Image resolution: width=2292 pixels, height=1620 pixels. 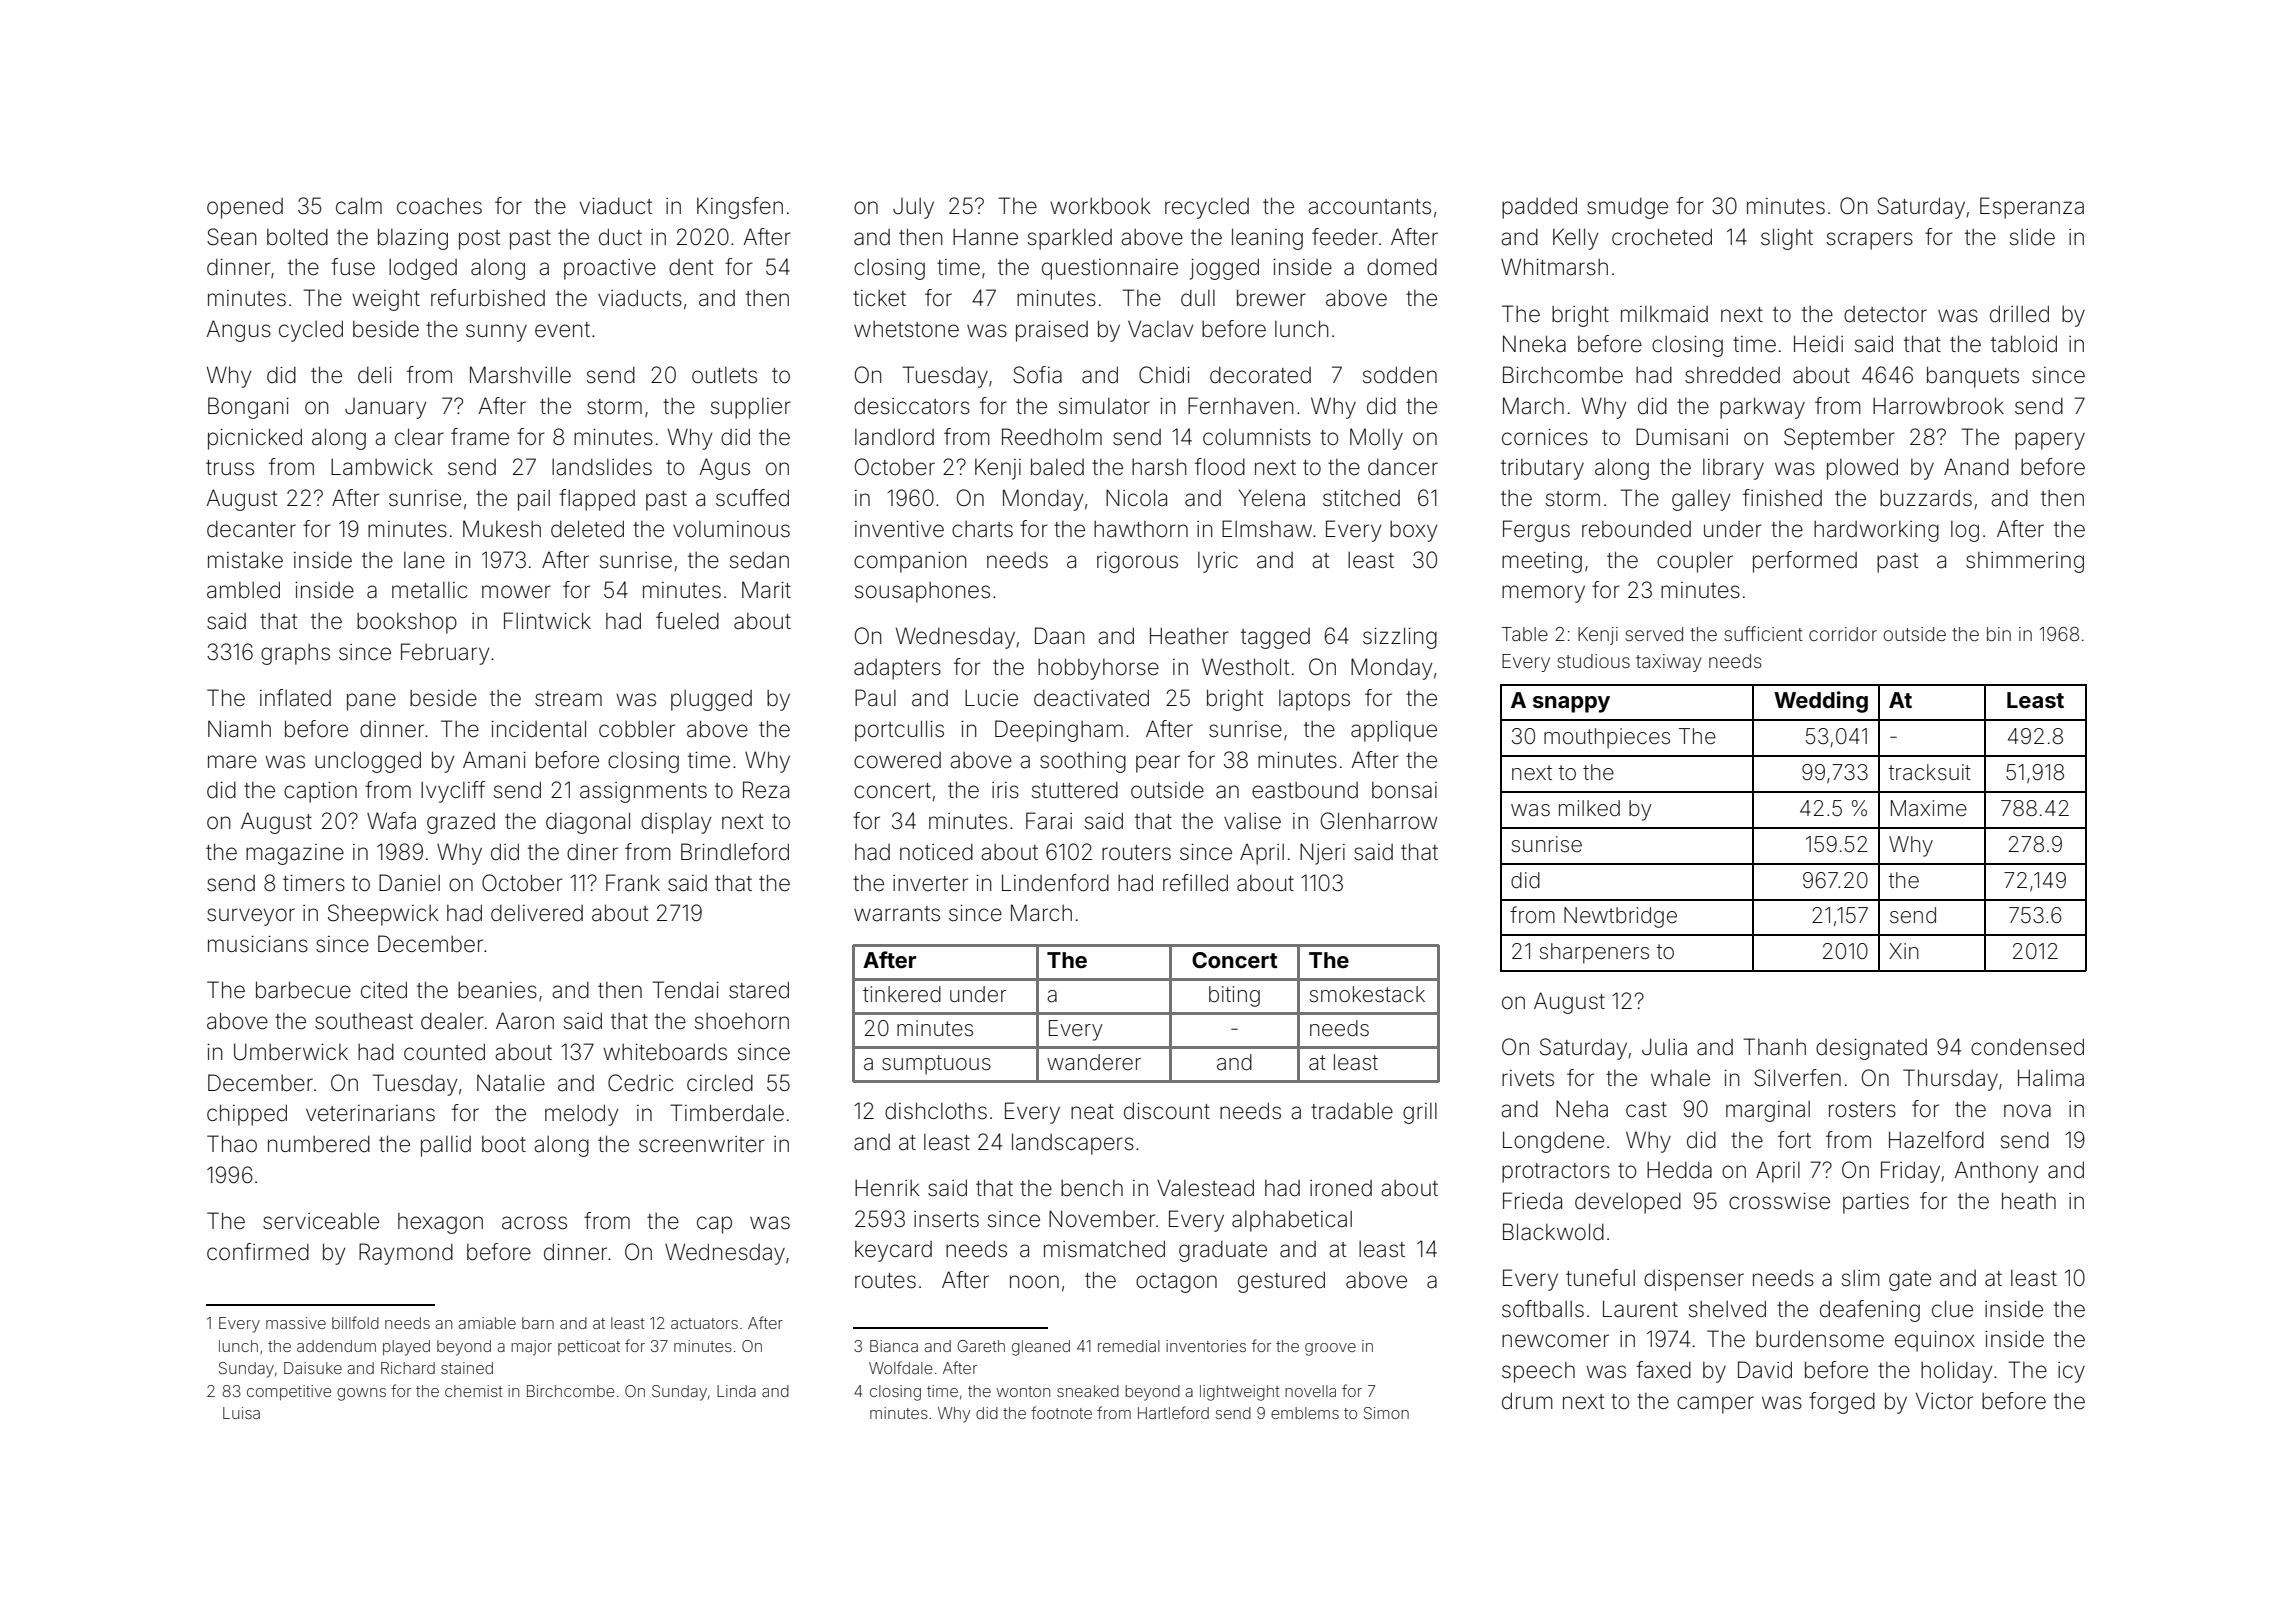 I want to click on buzzards, so click(x=1926, y=498).
